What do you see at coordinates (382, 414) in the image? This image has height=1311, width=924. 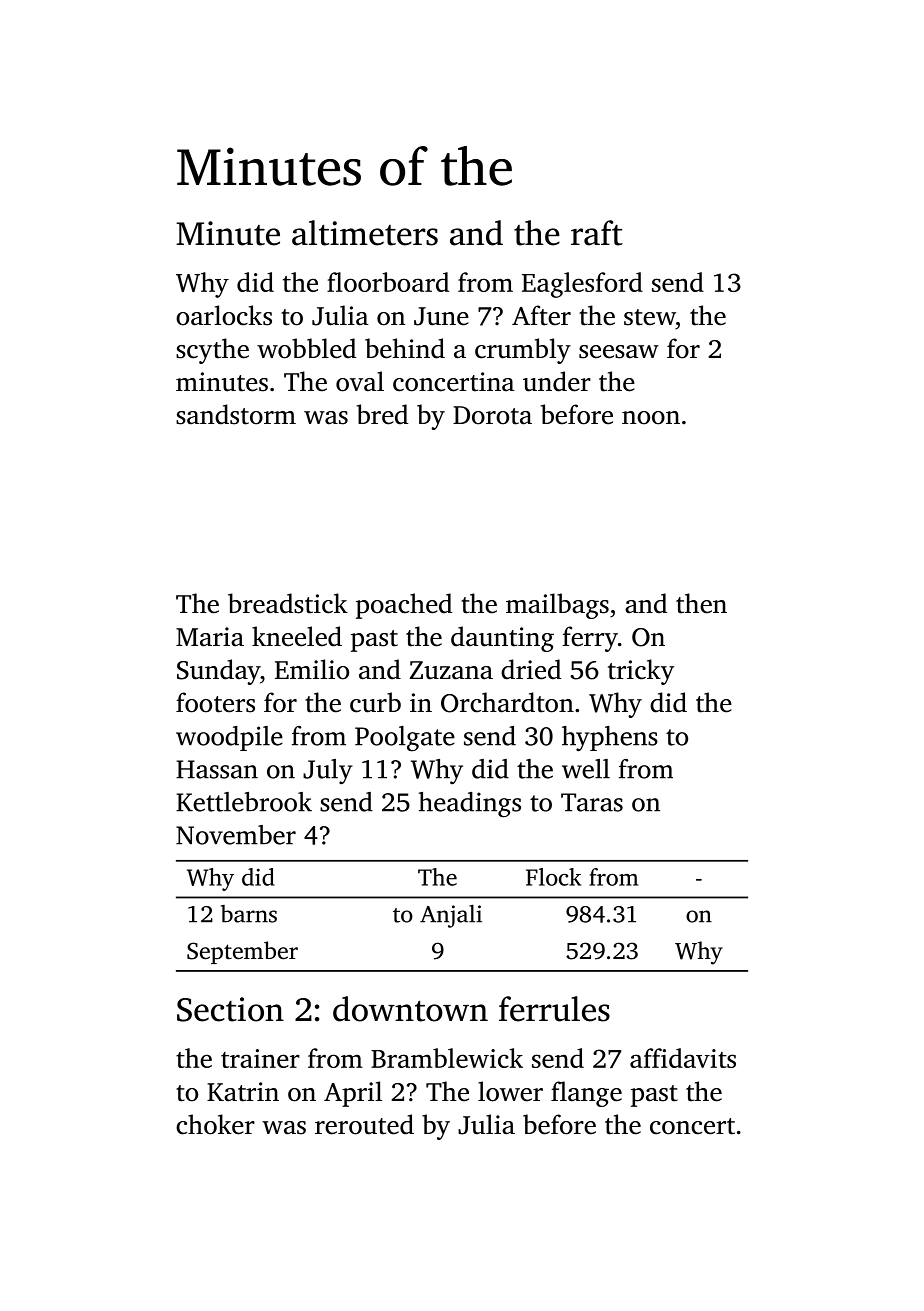 I see `bred` at bounding box center [382, 414].
